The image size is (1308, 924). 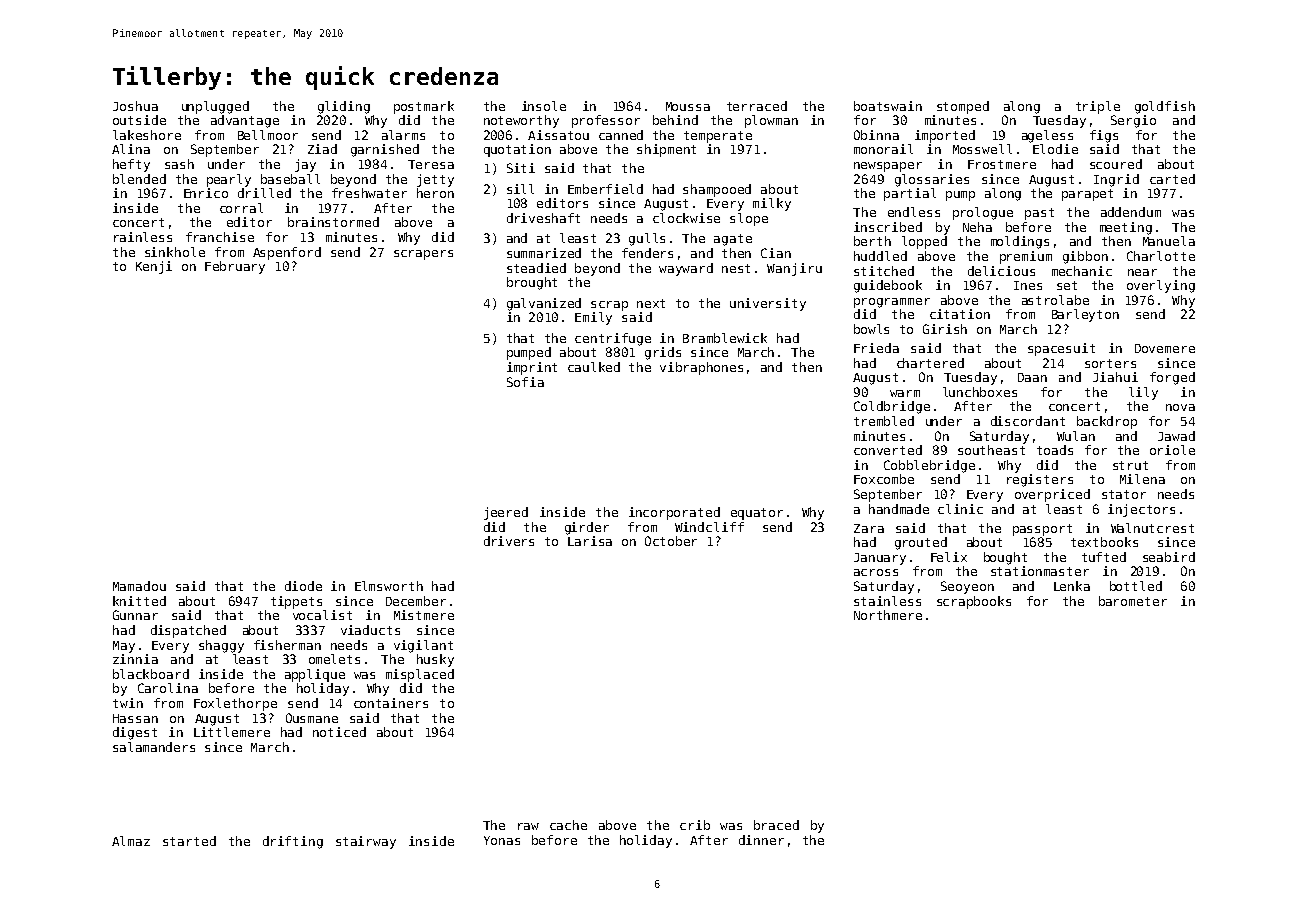 I want to click on raw, so click(x=528, y=826).
